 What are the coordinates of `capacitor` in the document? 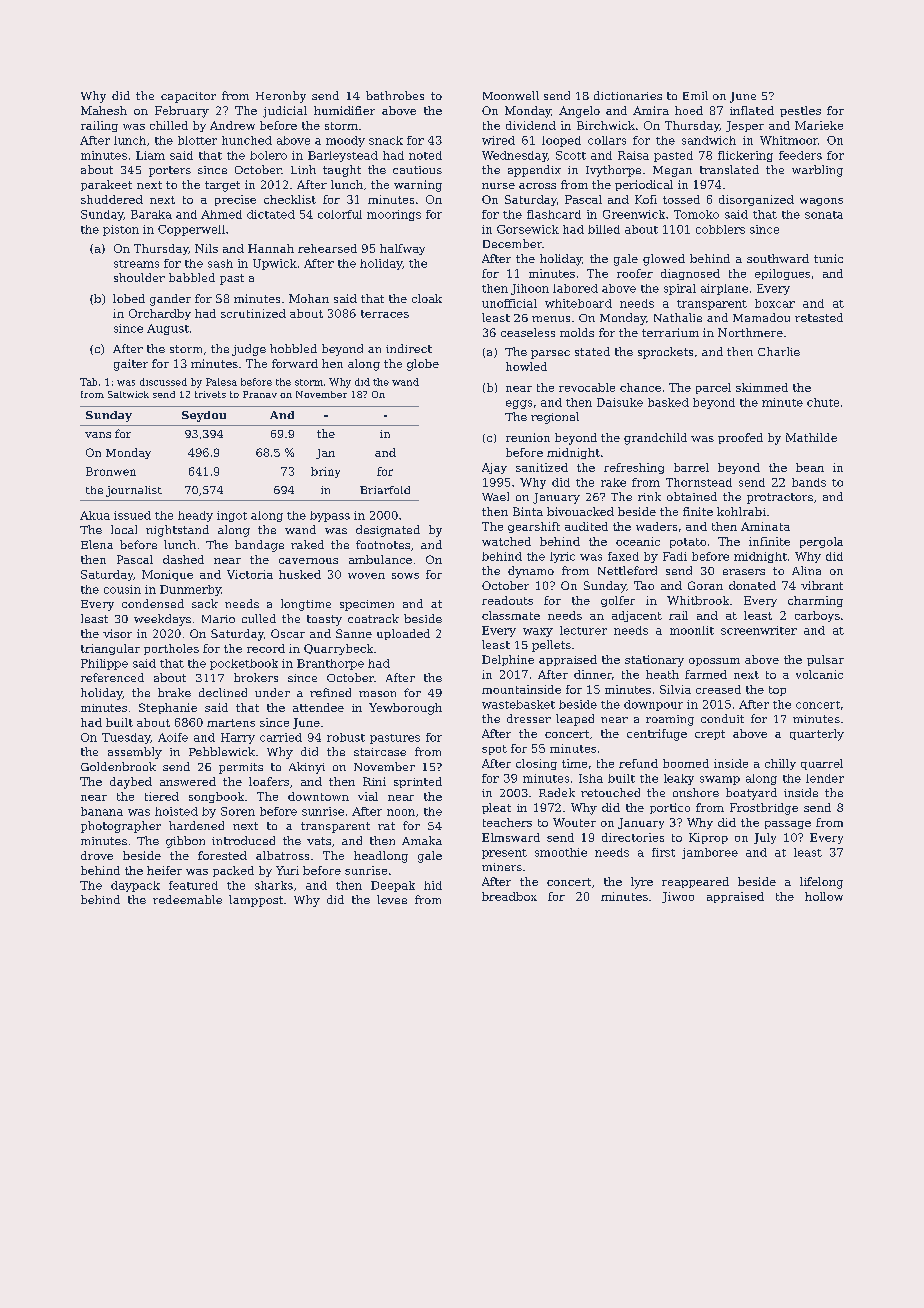 It's located at (188, 97).
